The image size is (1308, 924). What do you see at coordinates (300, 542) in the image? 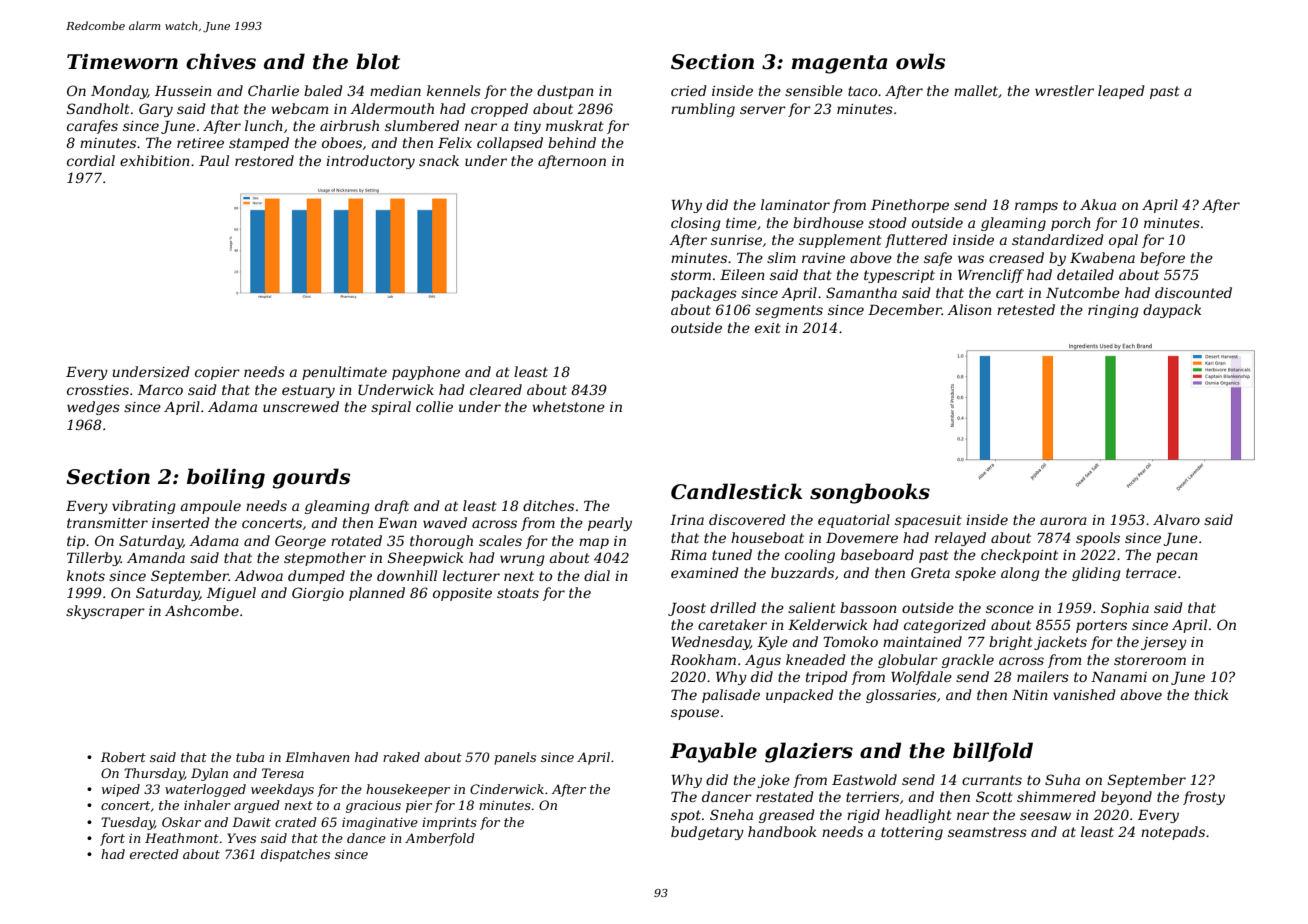
I see `George` at bounding box center [300, 542].
